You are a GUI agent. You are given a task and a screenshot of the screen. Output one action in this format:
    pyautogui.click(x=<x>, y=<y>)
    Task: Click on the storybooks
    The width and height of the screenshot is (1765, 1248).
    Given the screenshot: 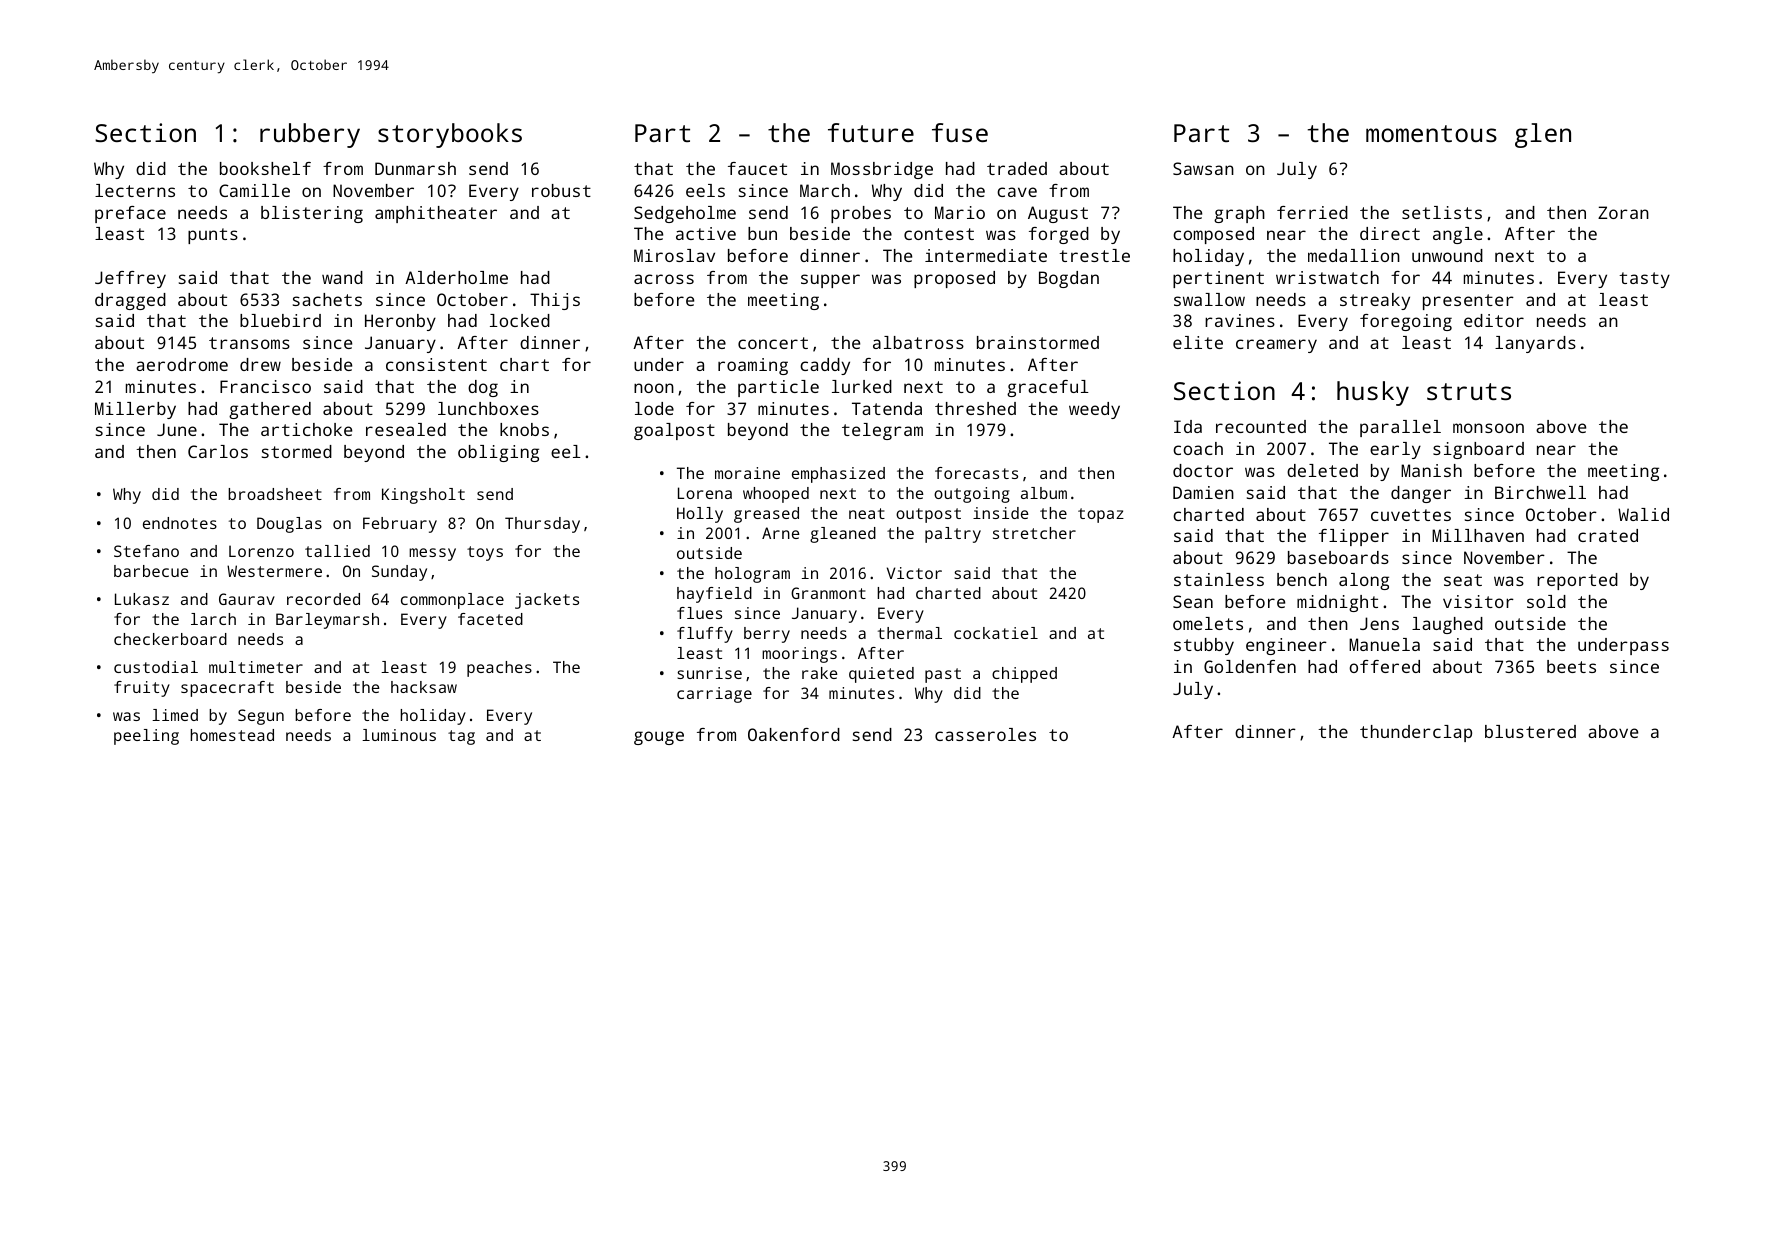 What is the action you would take?
    pyautogui.click(x=450, y=135)
